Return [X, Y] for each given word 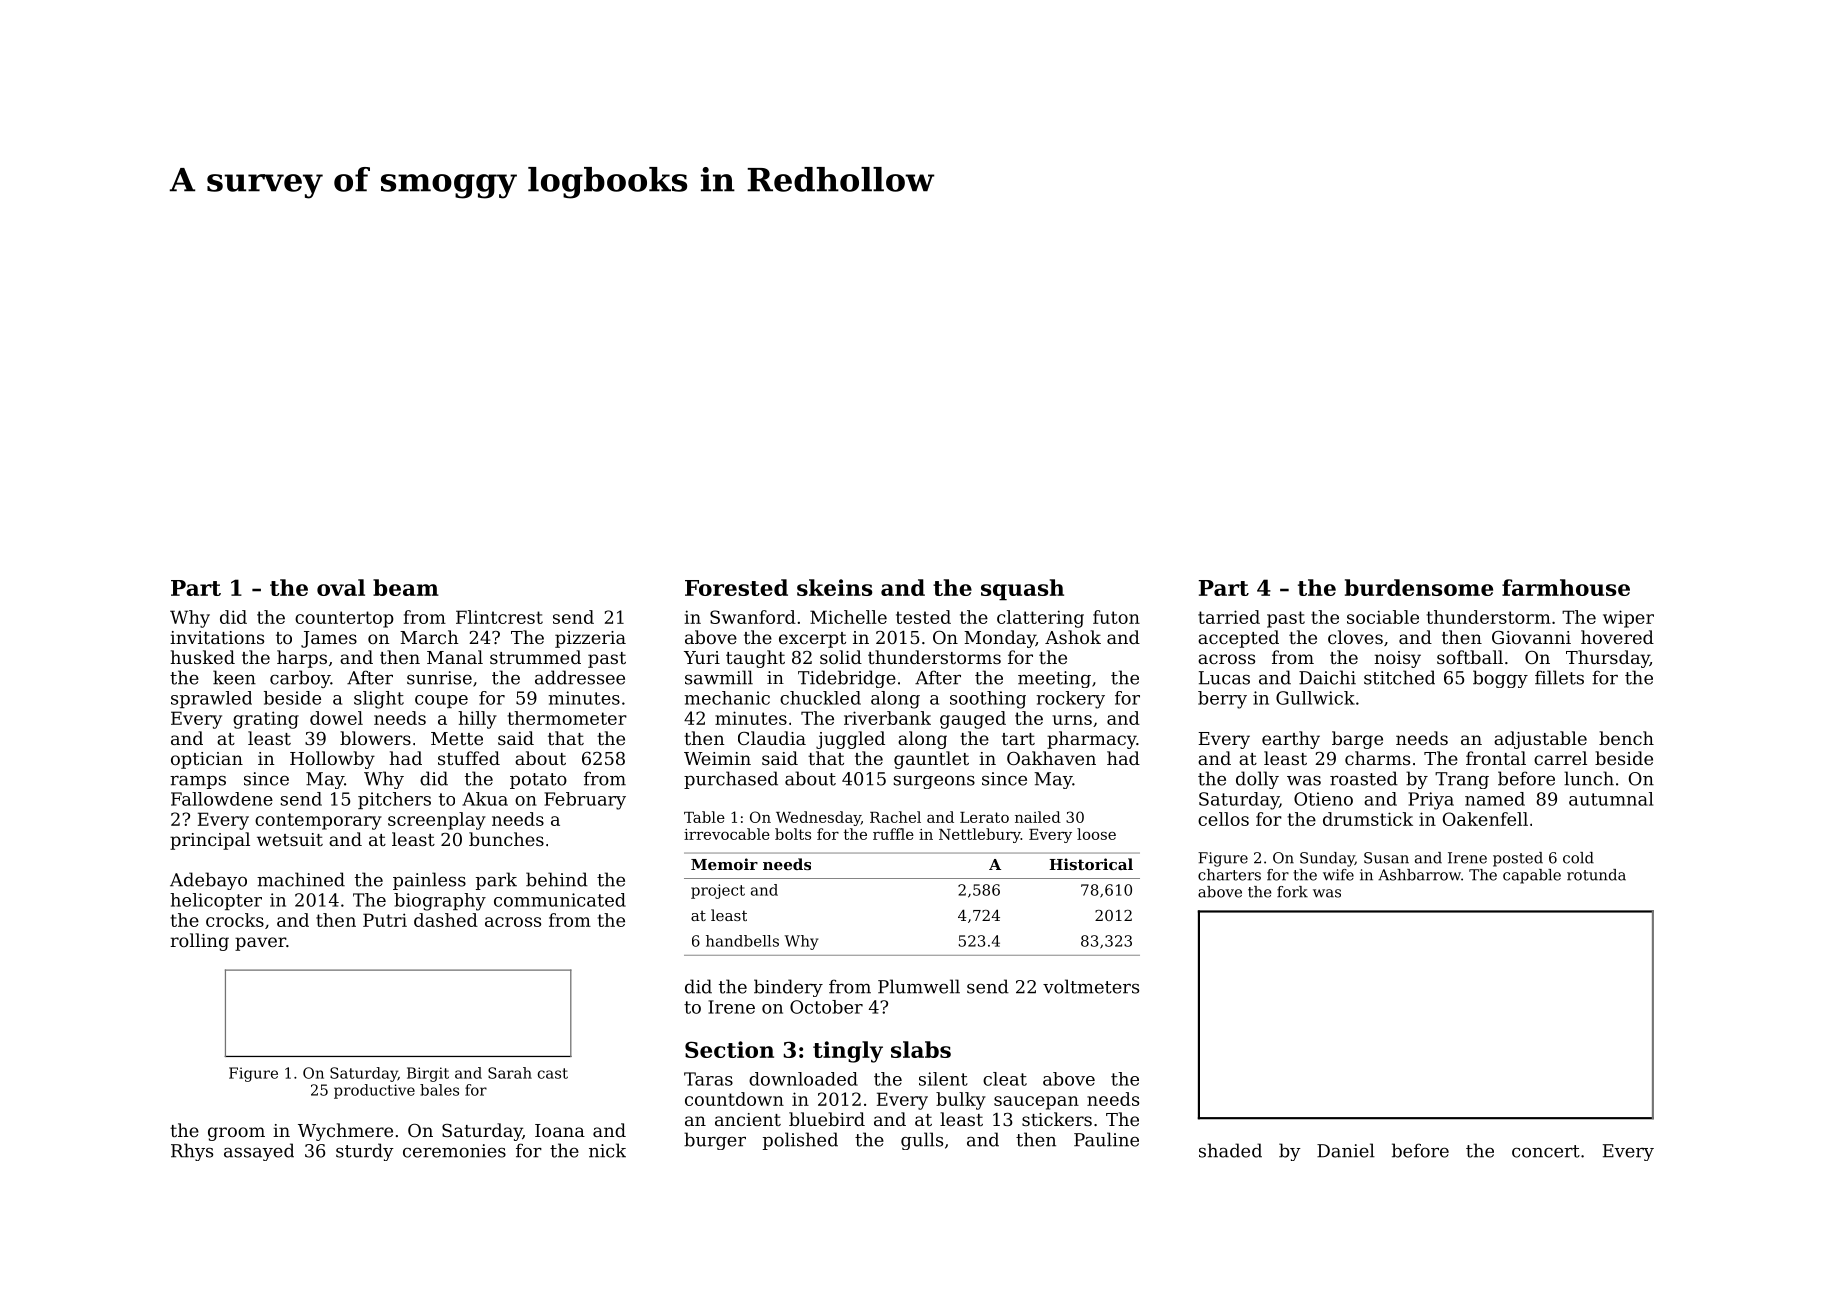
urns [1072, 720]
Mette [457, 738]
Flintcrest [499, 617]
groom [236, 1134]
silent [943, 1079]
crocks [235, 920]
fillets [1559, 677]
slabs [921, 1049]
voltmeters [1091, 986]
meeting [1054, 679]
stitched [1399, 677]
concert [1546, 1151]
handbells [742, 941]
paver [260, 944]
